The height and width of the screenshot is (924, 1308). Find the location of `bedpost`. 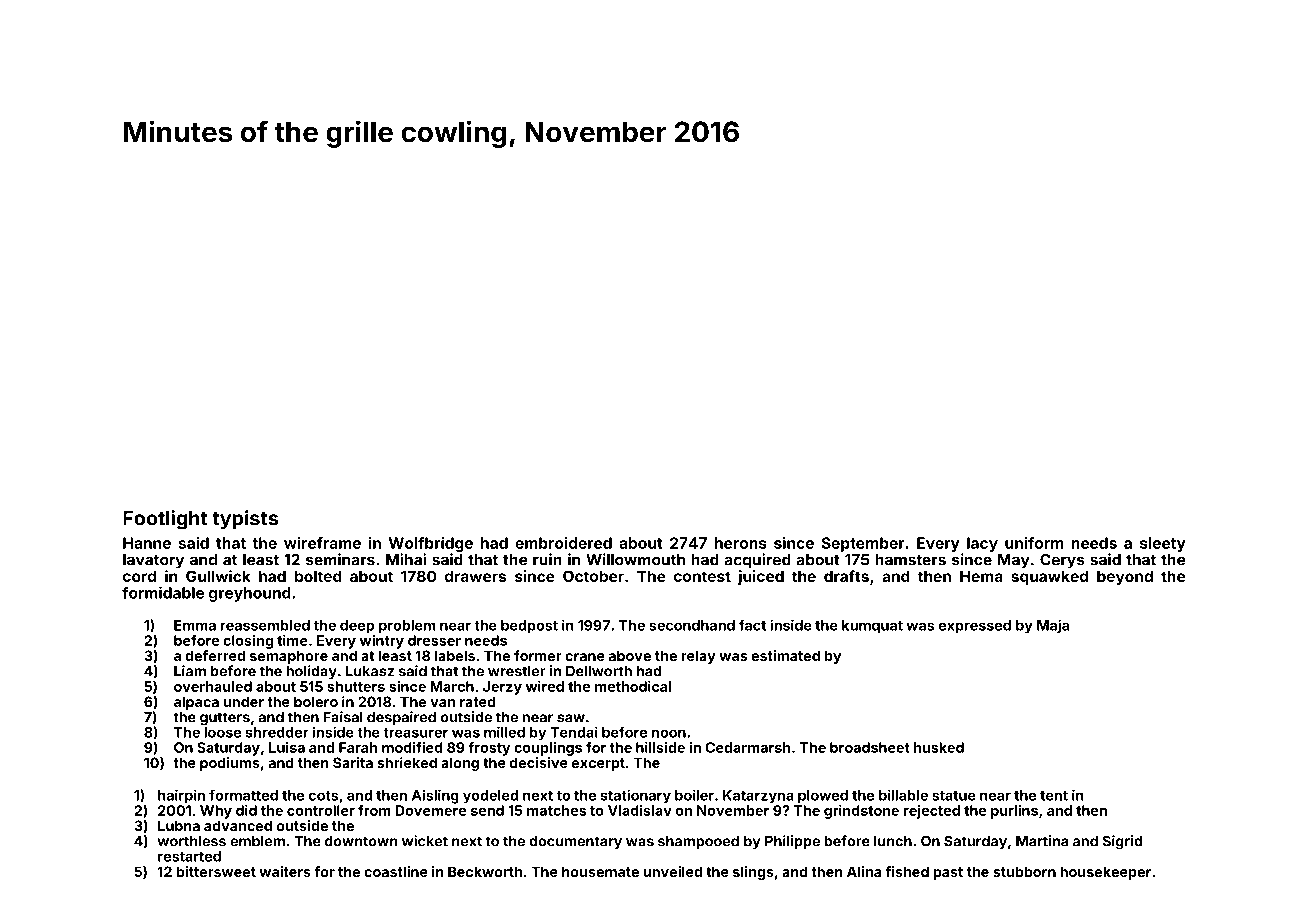

bedpost is located at coordinates (529, 627).
